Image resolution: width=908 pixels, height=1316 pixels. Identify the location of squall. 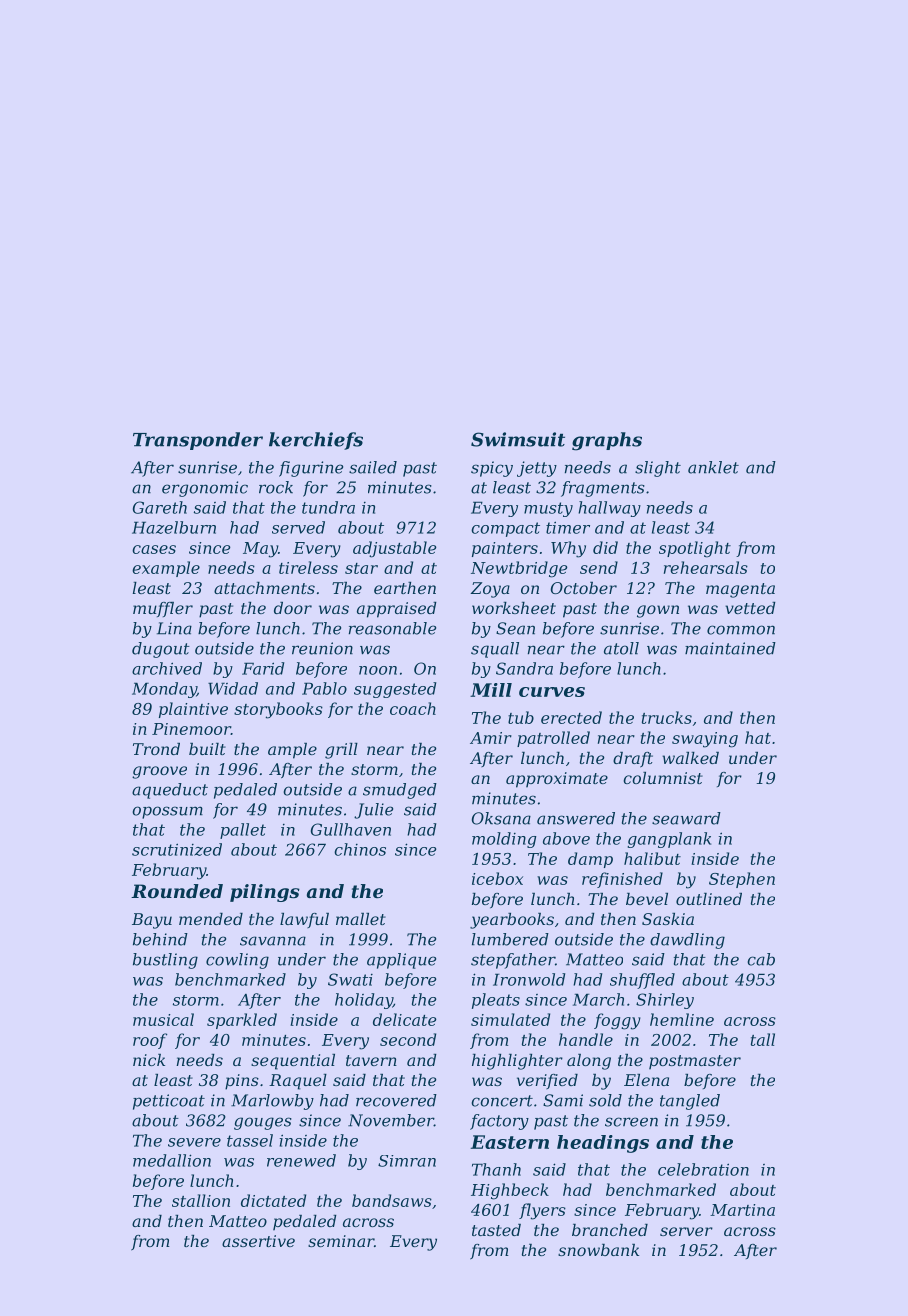
(495, 650).
